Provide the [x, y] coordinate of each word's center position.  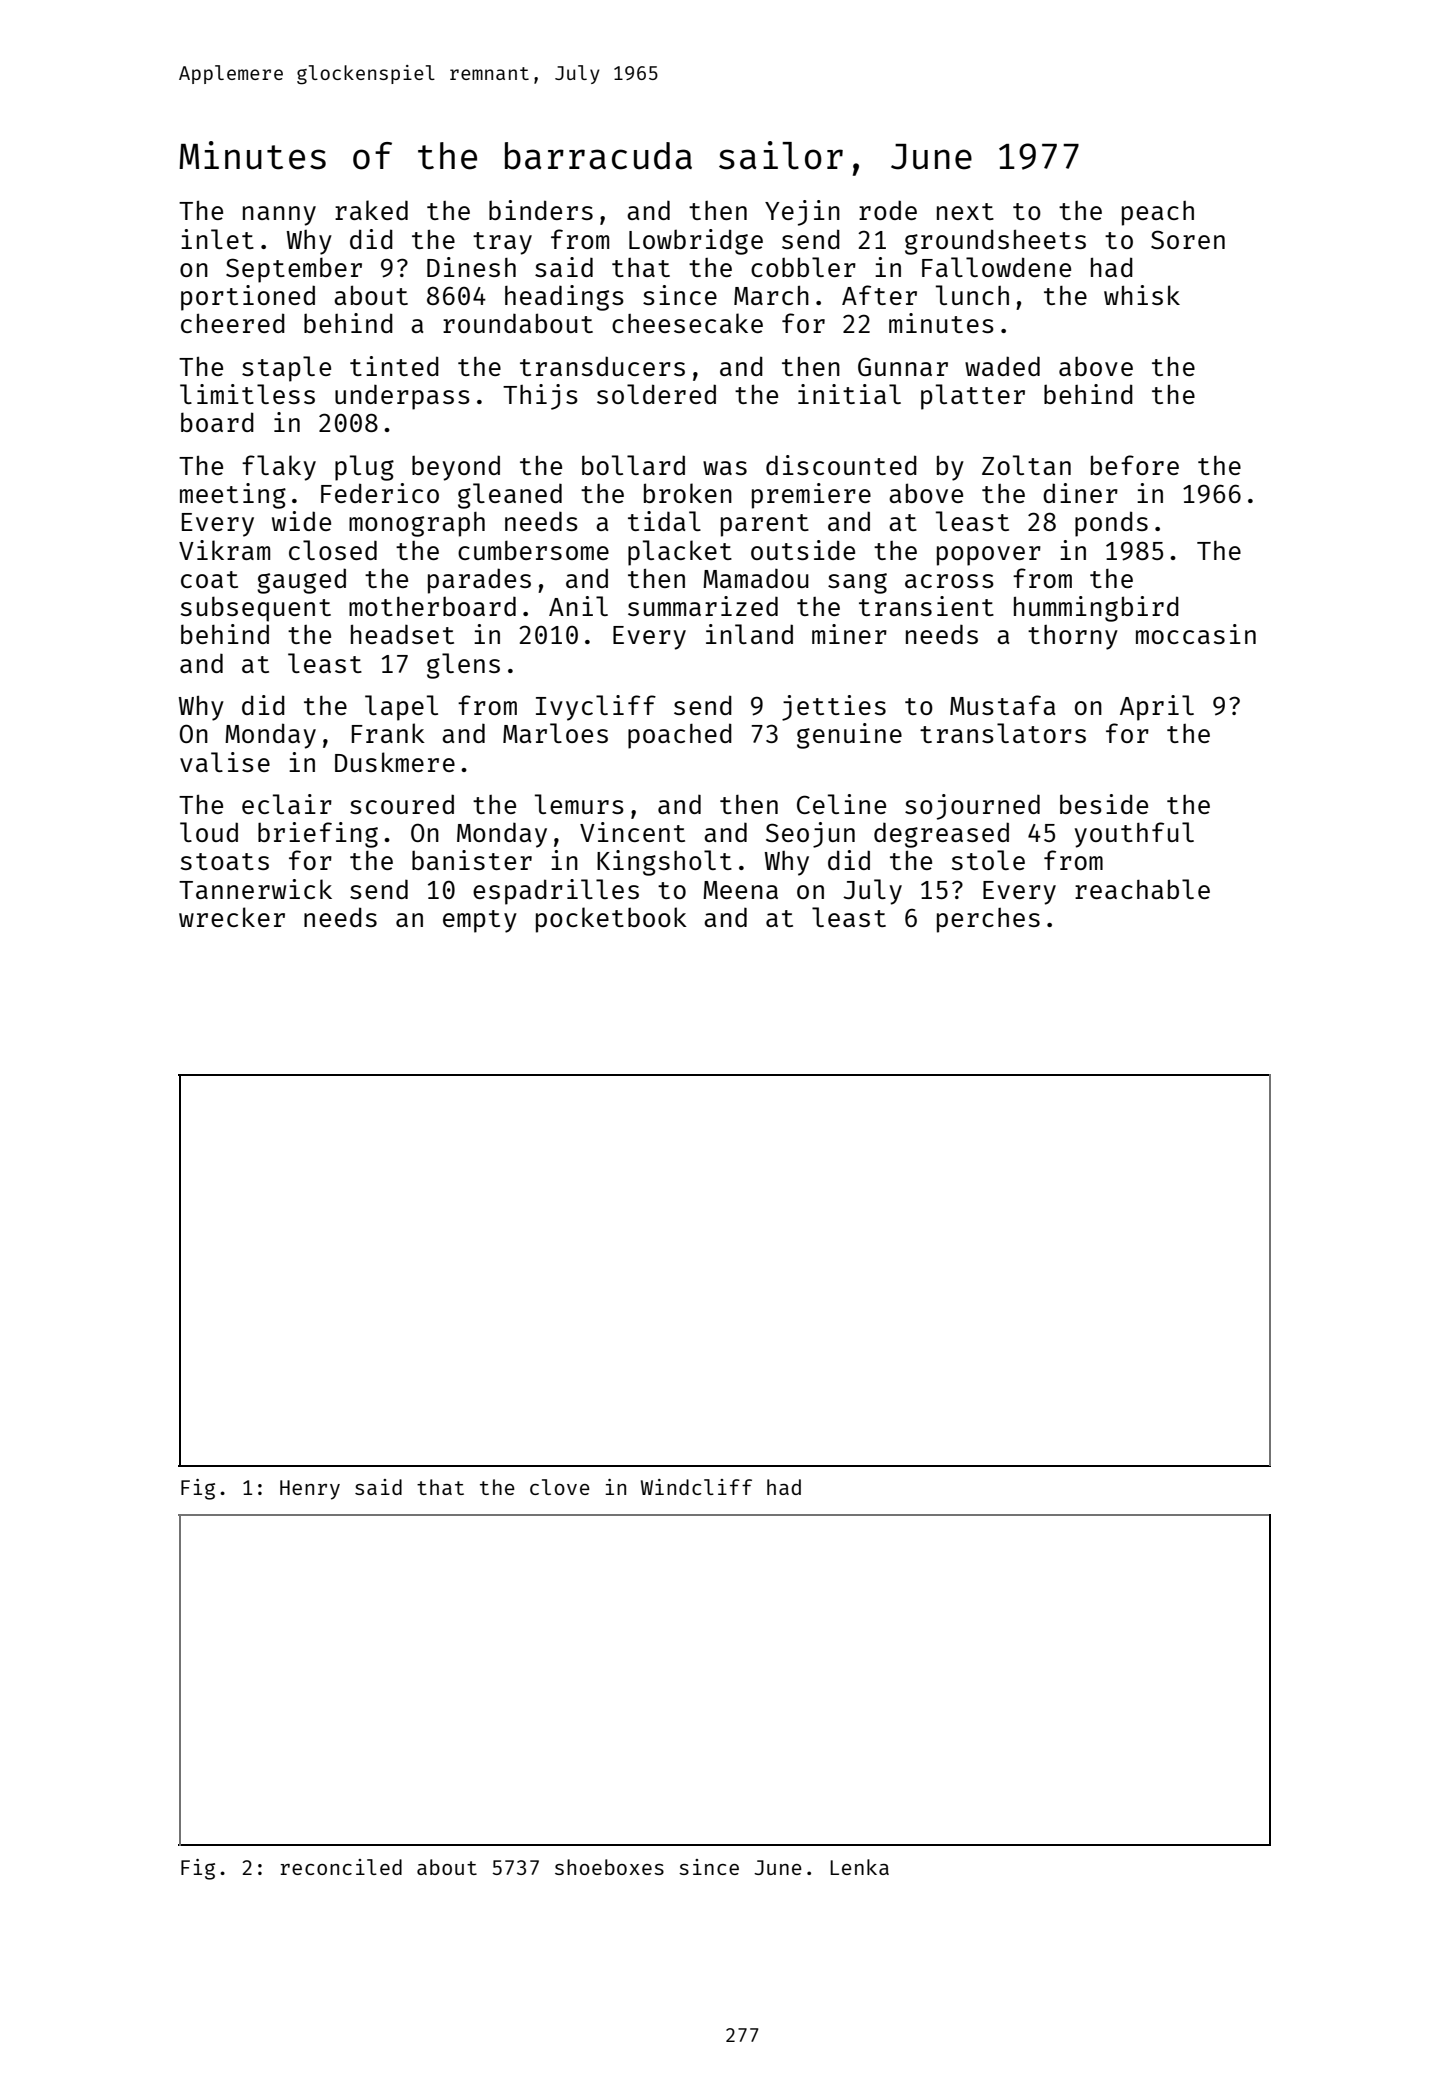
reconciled [341, 1867]
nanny [279, 216]
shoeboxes [609, 1867]
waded [1002, 366]
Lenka [859, 1867]
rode [888, 210]
